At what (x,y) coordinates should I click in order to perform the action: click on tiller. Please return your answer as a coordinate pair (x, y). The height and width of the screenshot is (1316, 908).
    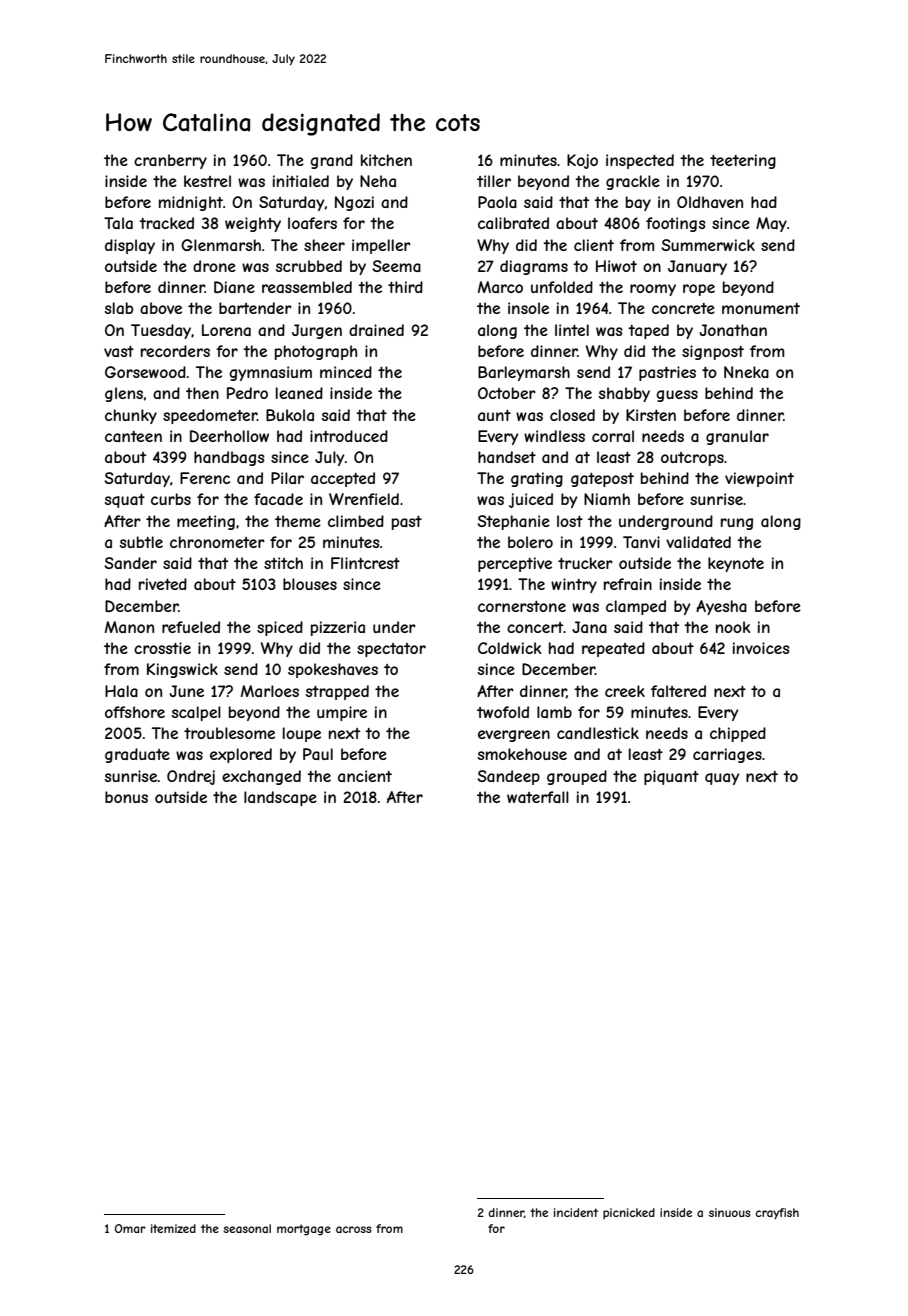
    Looking at the image, I should click on (494, 181).
